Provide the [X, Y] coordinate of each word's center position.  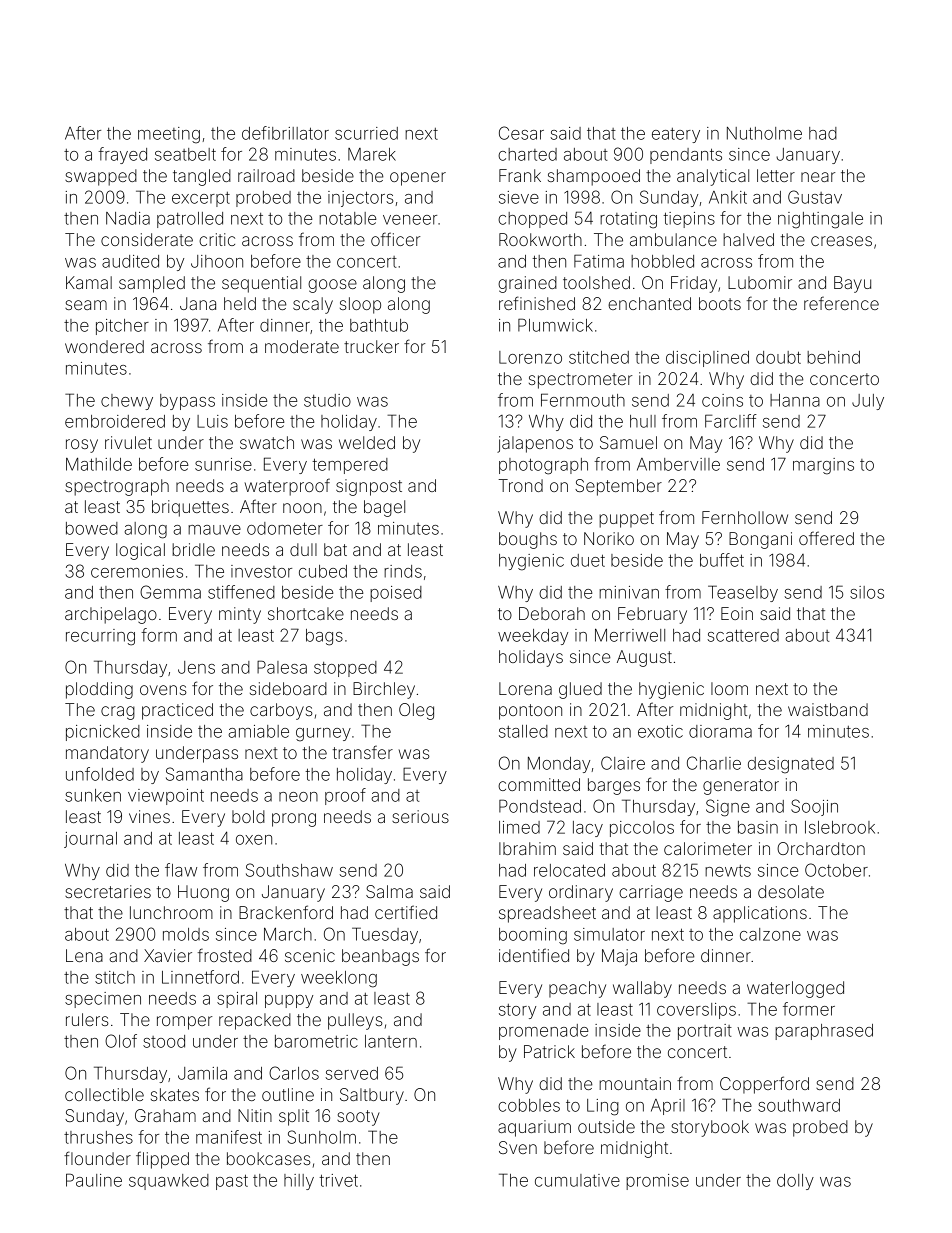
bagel [384, 508]
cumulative [577, 1180]
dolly [795, 1182]
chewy [127, 402]
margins [823, 466]
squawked [169, 1182]
